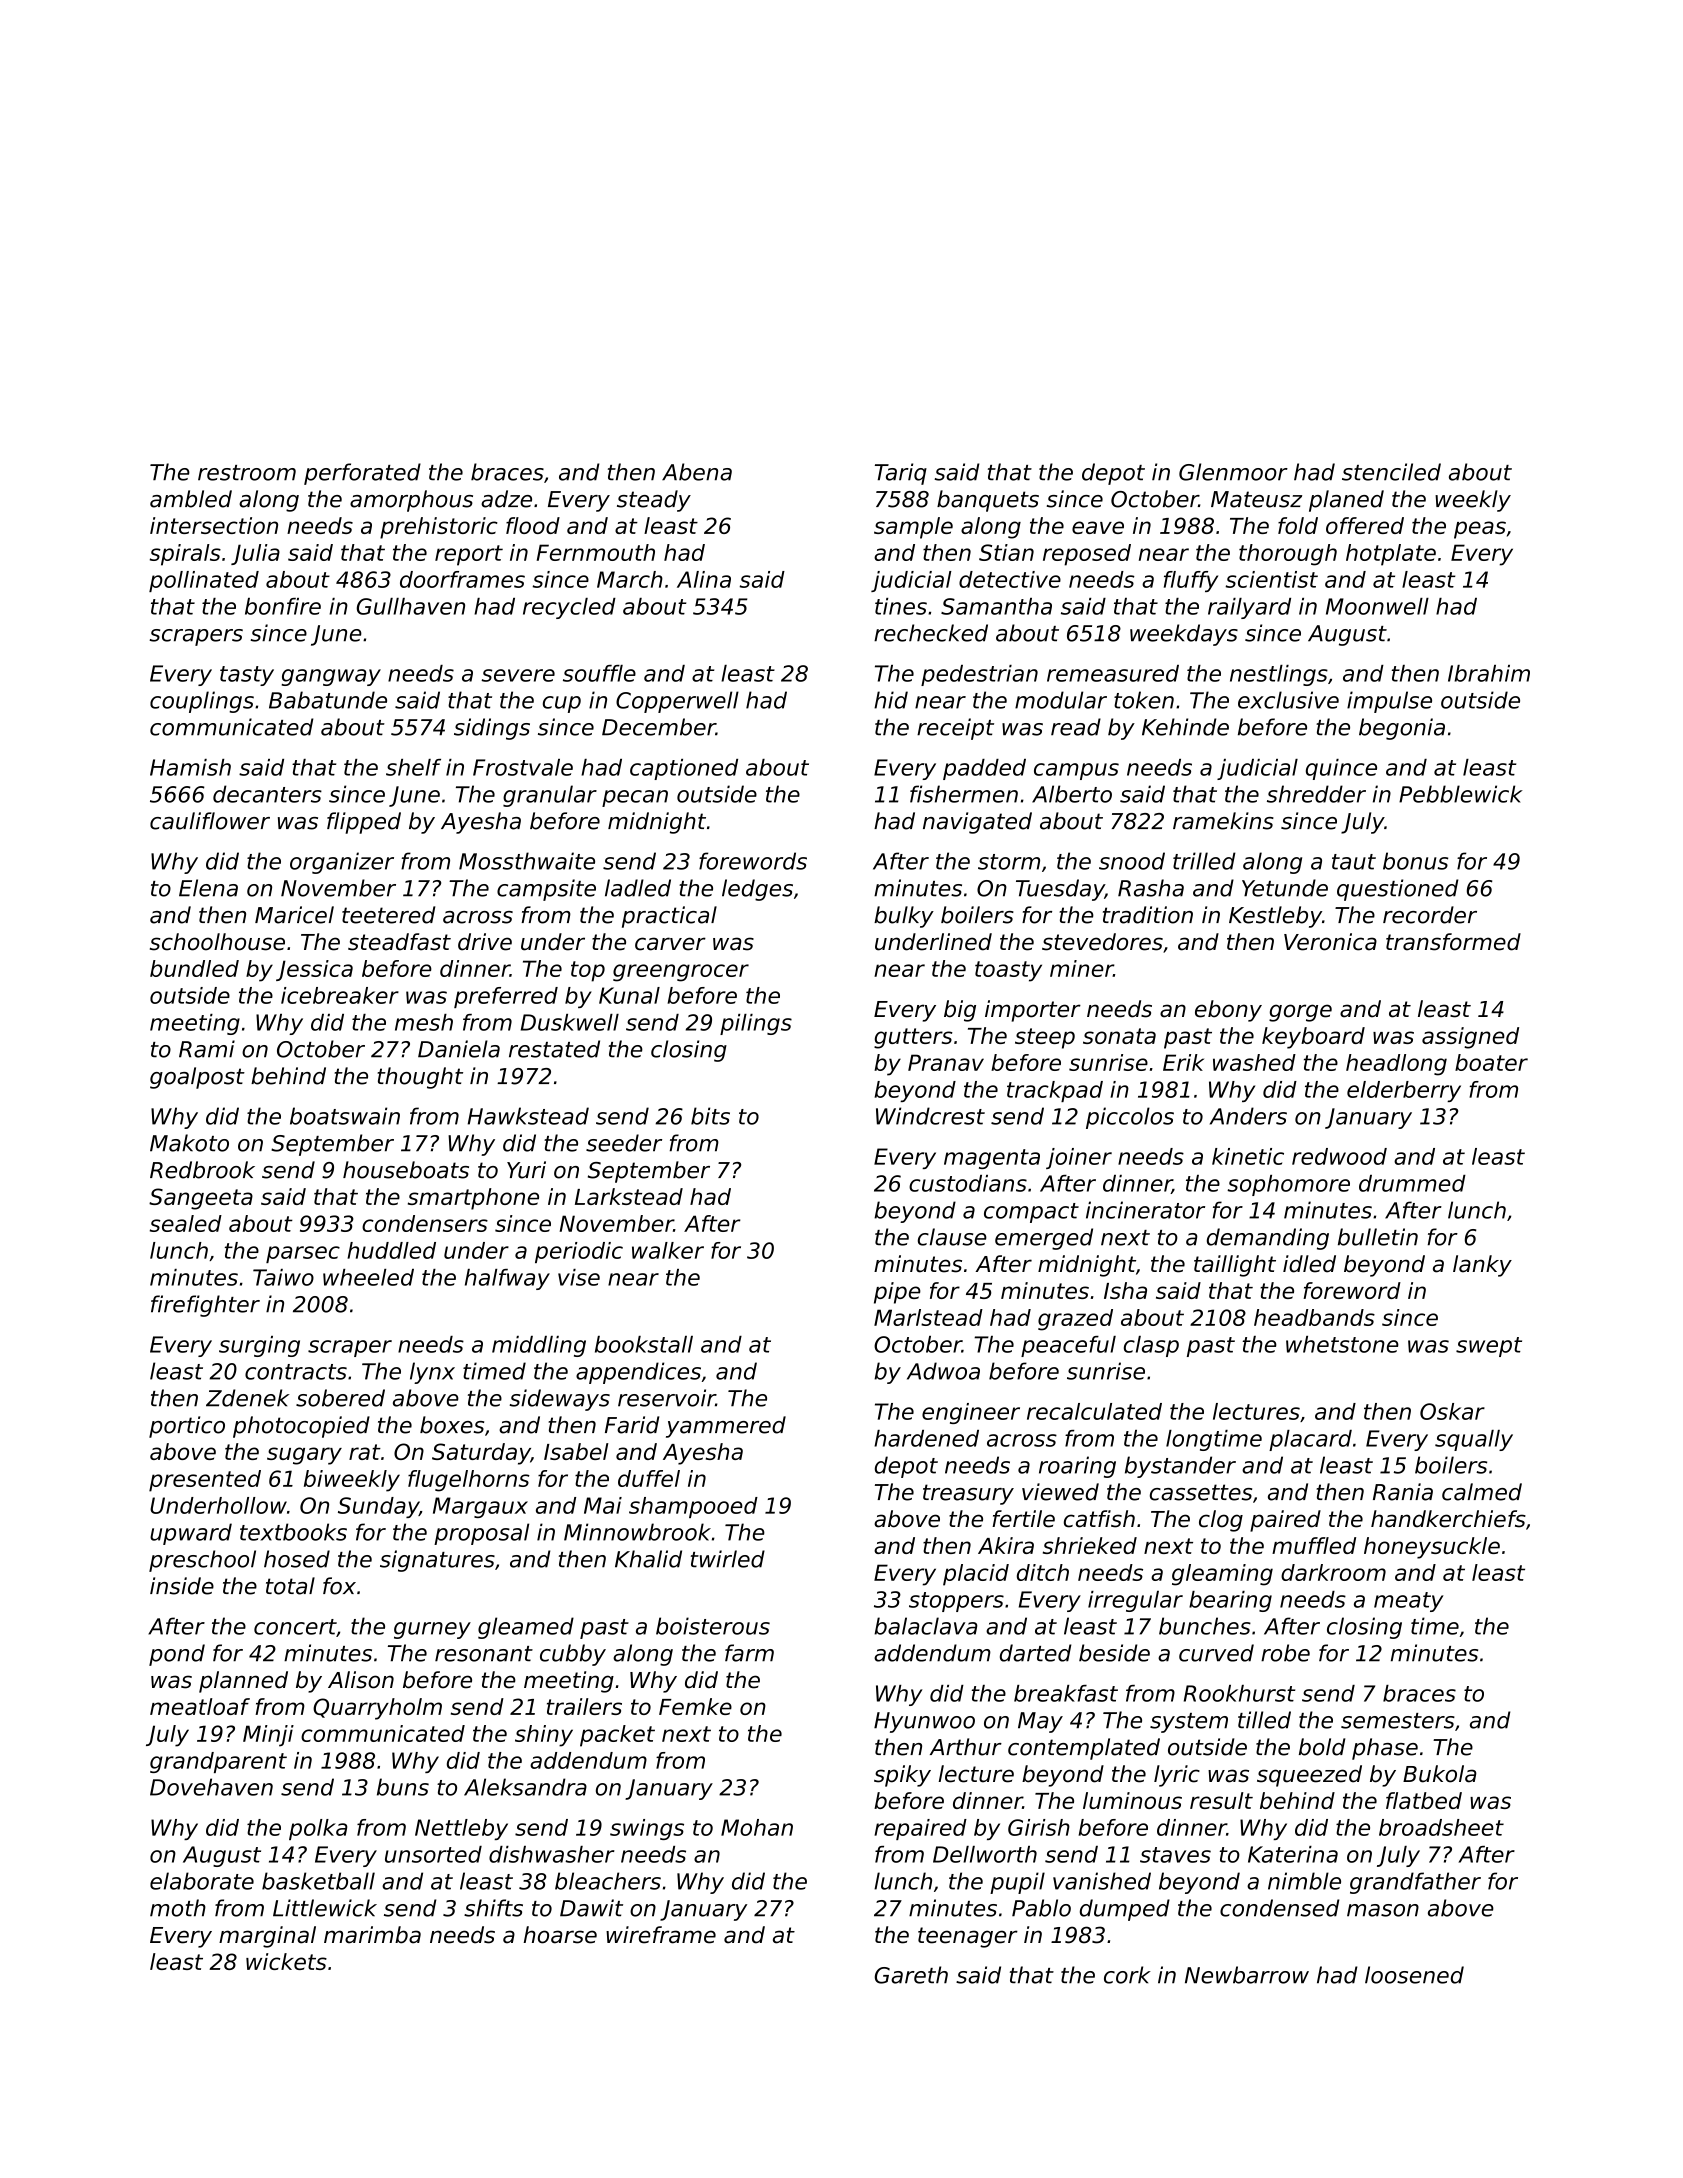 This screenshot has height=2178, width=1683. What do you see at coordinates (1151, 1346) in the screenshot?
I see `clasp` at bounding box center [1151, 1346].
